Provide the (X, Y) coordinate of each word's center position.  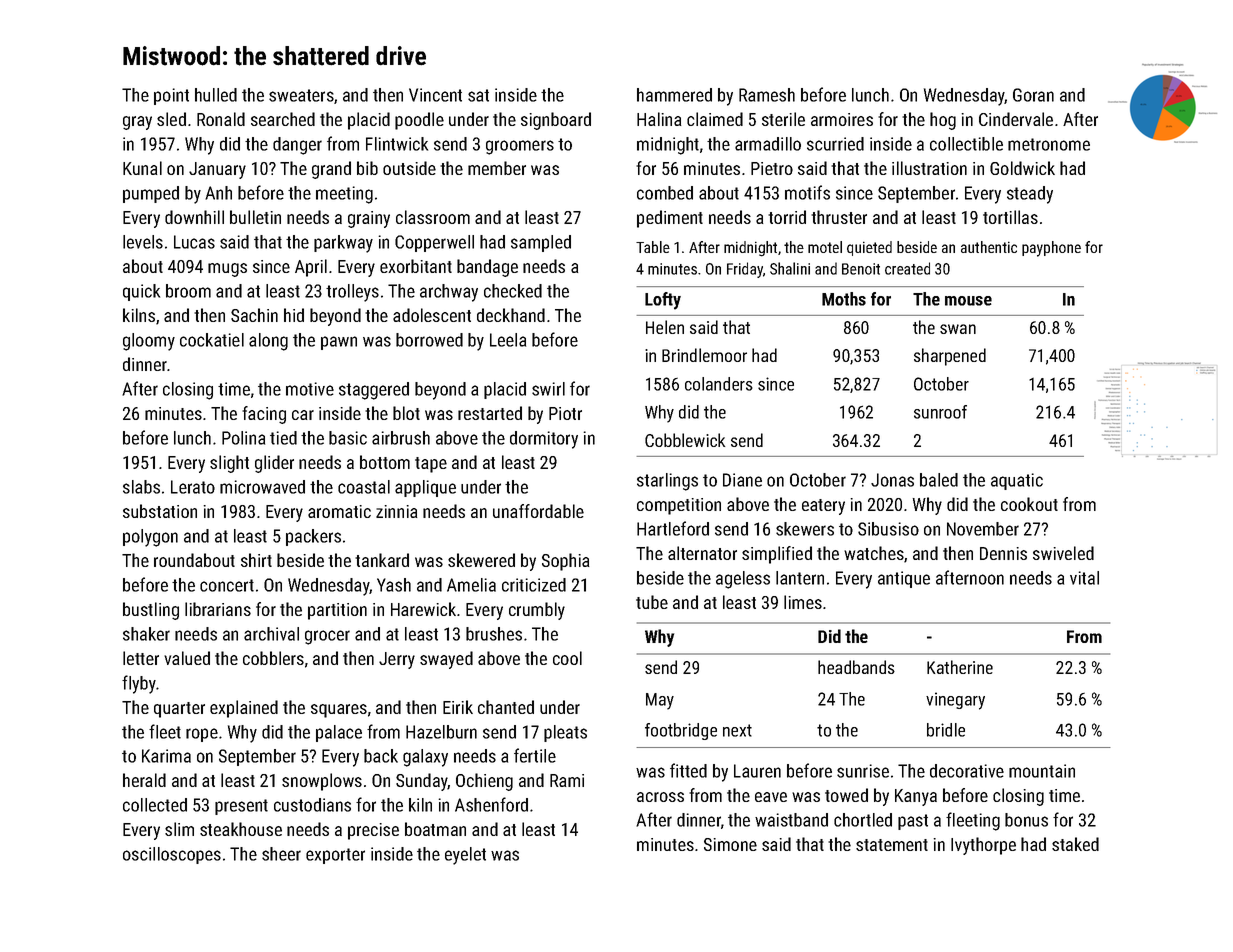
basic (348, 438)
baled (939, 480)
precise (373, 831)
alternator (702, 553)
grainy (369, 219)
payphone (1051, 249)
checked (513, 291)
